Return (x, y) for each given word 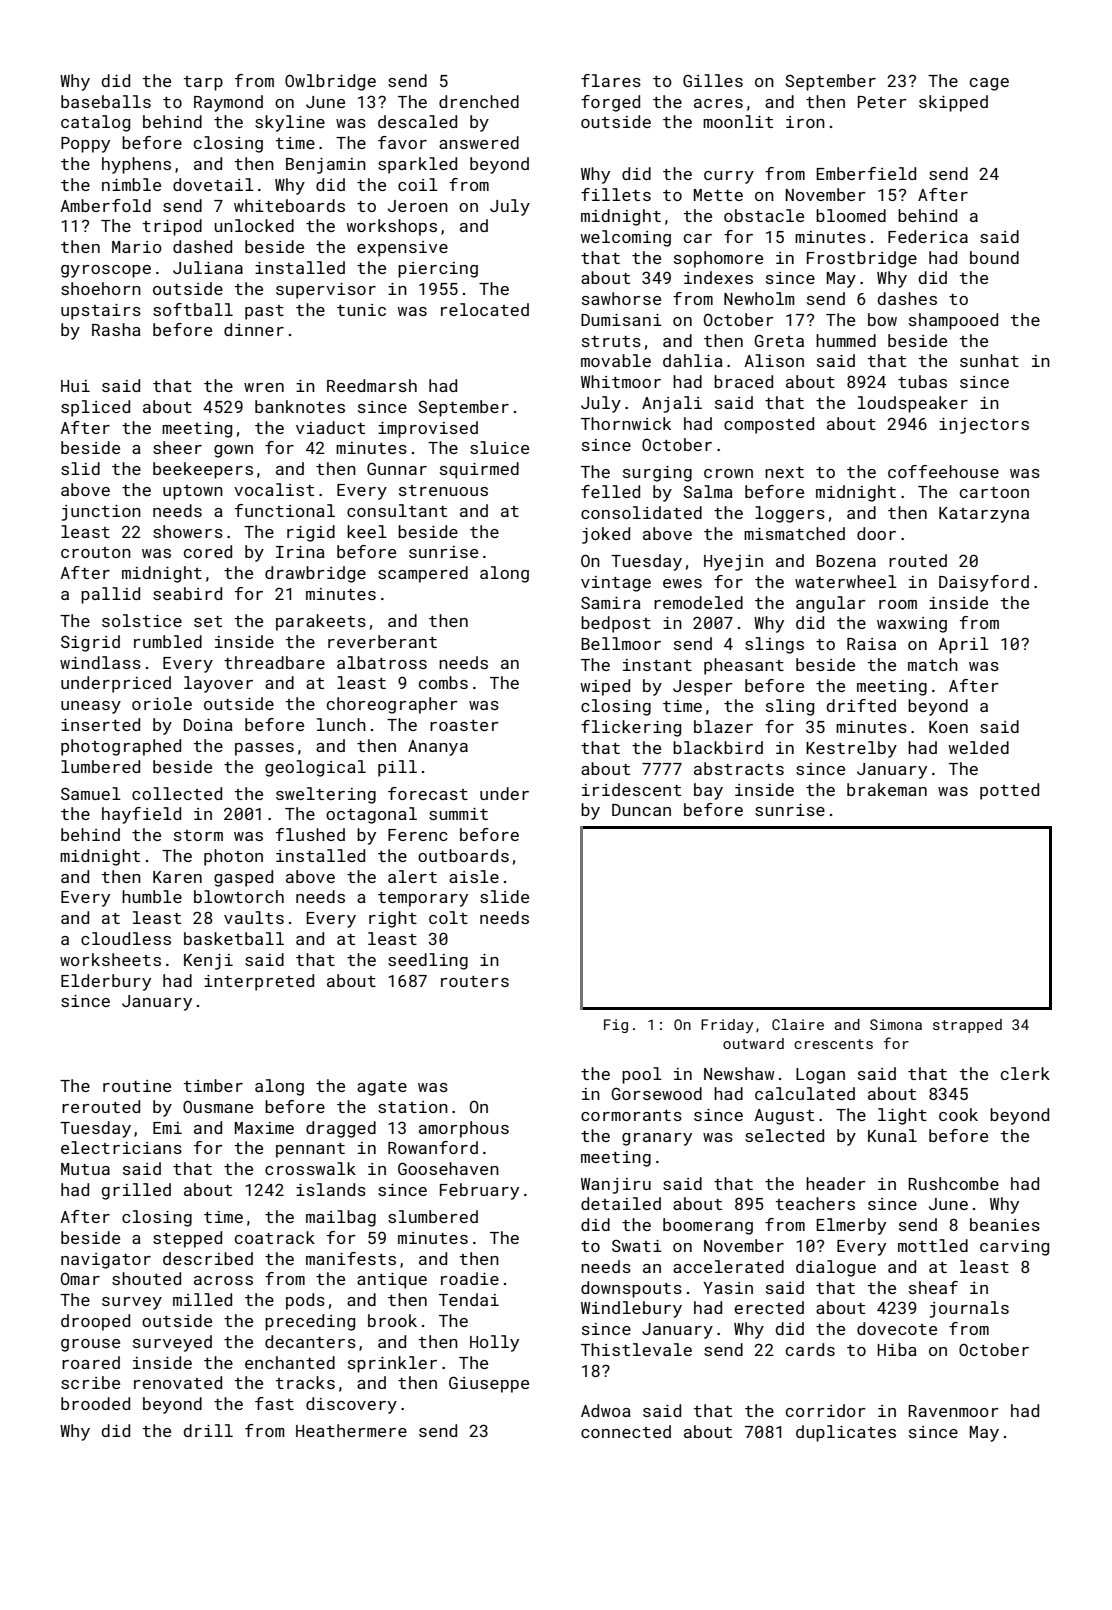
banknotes (300, 406)
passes (264, 749)
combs (443, 682)
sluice (499, 447)
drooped (95, 1322)
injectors (984, 426)
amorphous (464, 1129)
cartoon (994, 492)
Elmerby (851, 1226)
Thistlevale (636, 1349)
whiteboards (289, 205)
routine (137, 1086)
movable (616, 360)
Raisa (871, 644)
